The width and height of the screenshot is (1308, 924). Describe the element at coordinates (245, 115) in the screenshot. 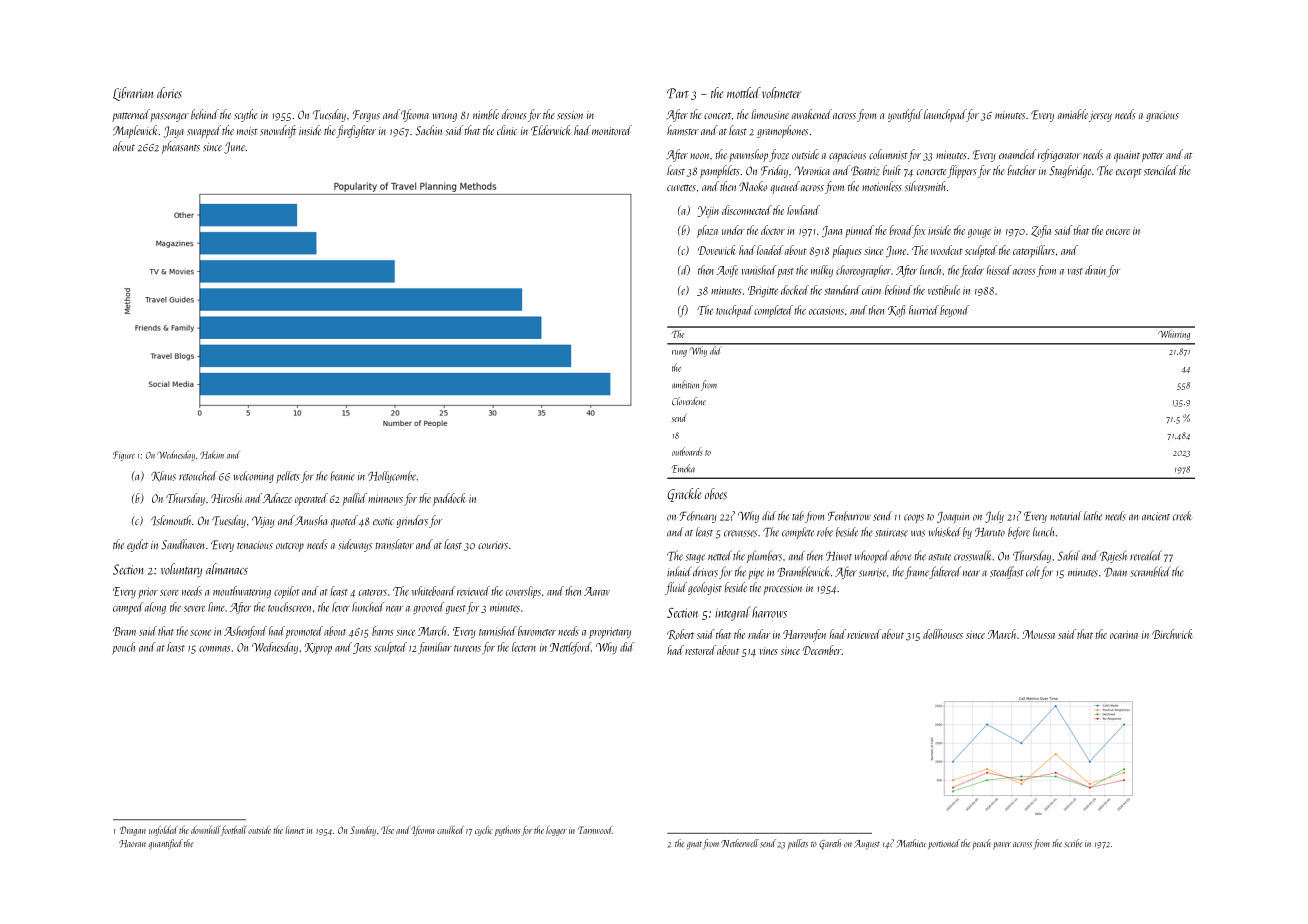

I see `scythe` at that location.
